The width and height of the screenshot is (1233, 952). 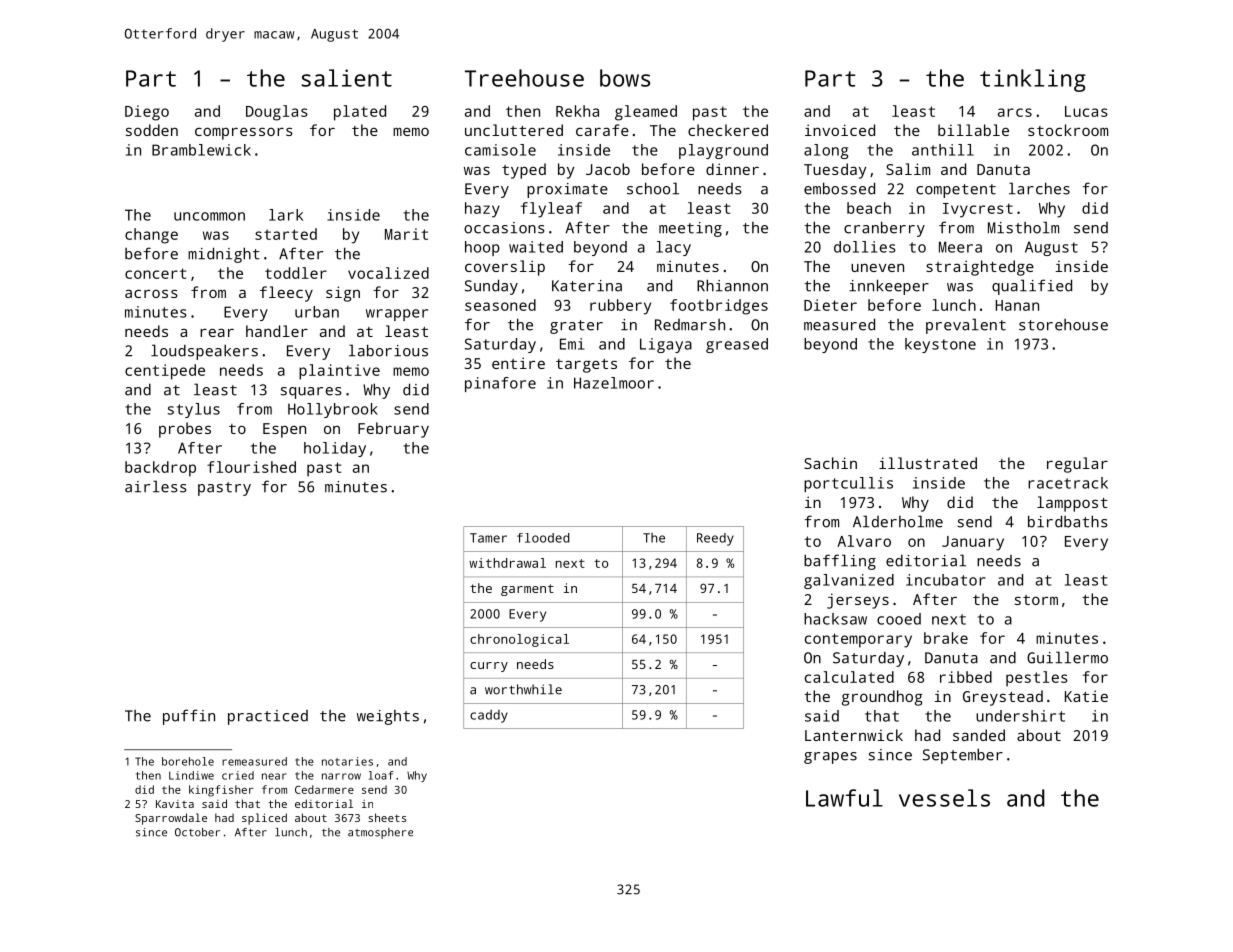 What do you see at coordinates (268, 717) in the screenshot?
I see `practiced` at bounding box center [268, 717].
